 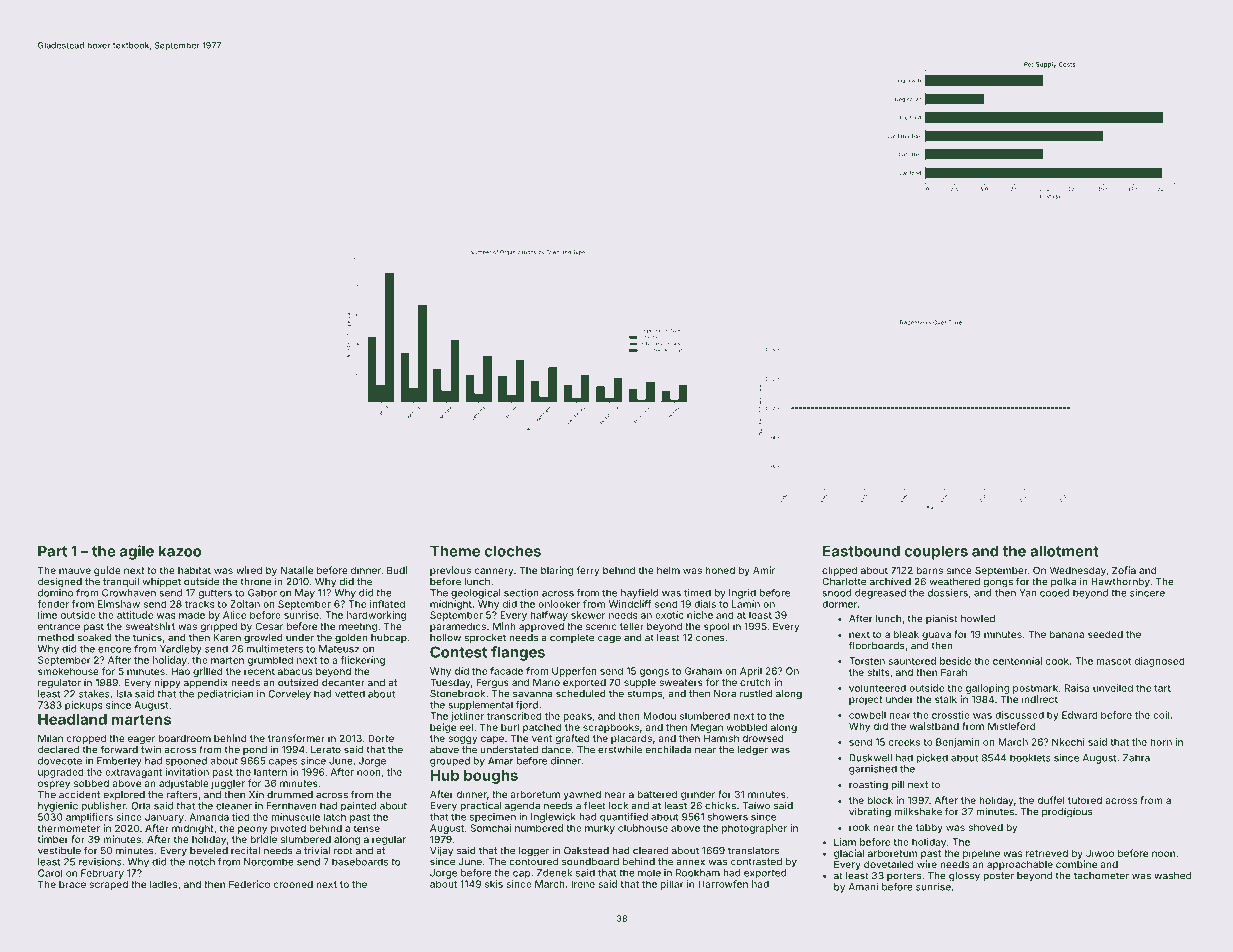 What do you see at coordinates (932, 759) in the image?
I see `picked` at bounding box center [932, 759].
